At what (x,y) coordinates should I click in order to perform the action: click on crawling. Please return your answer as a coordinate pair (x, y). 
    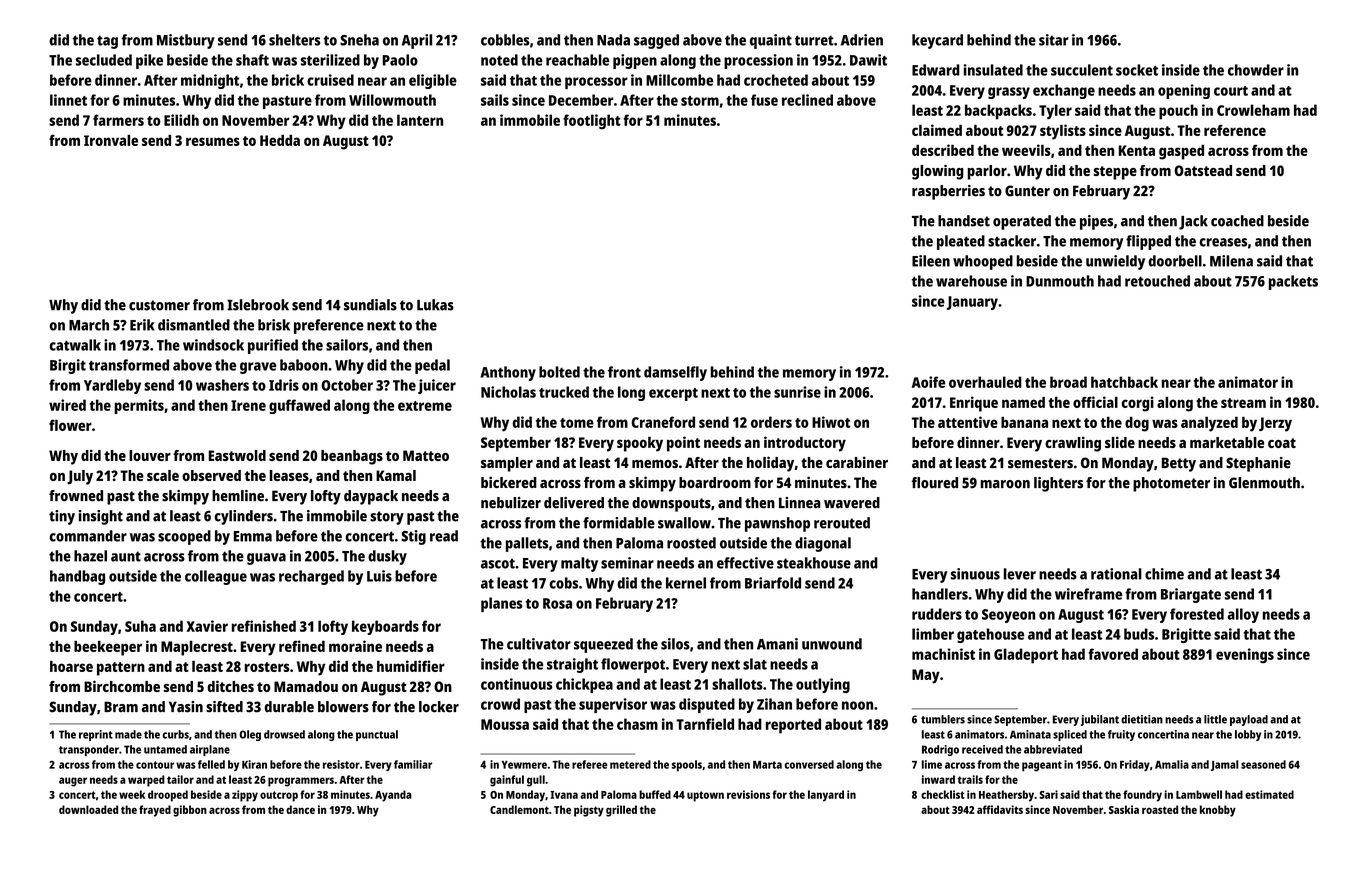
    Looking at the image, I should click on (1073, 444).
